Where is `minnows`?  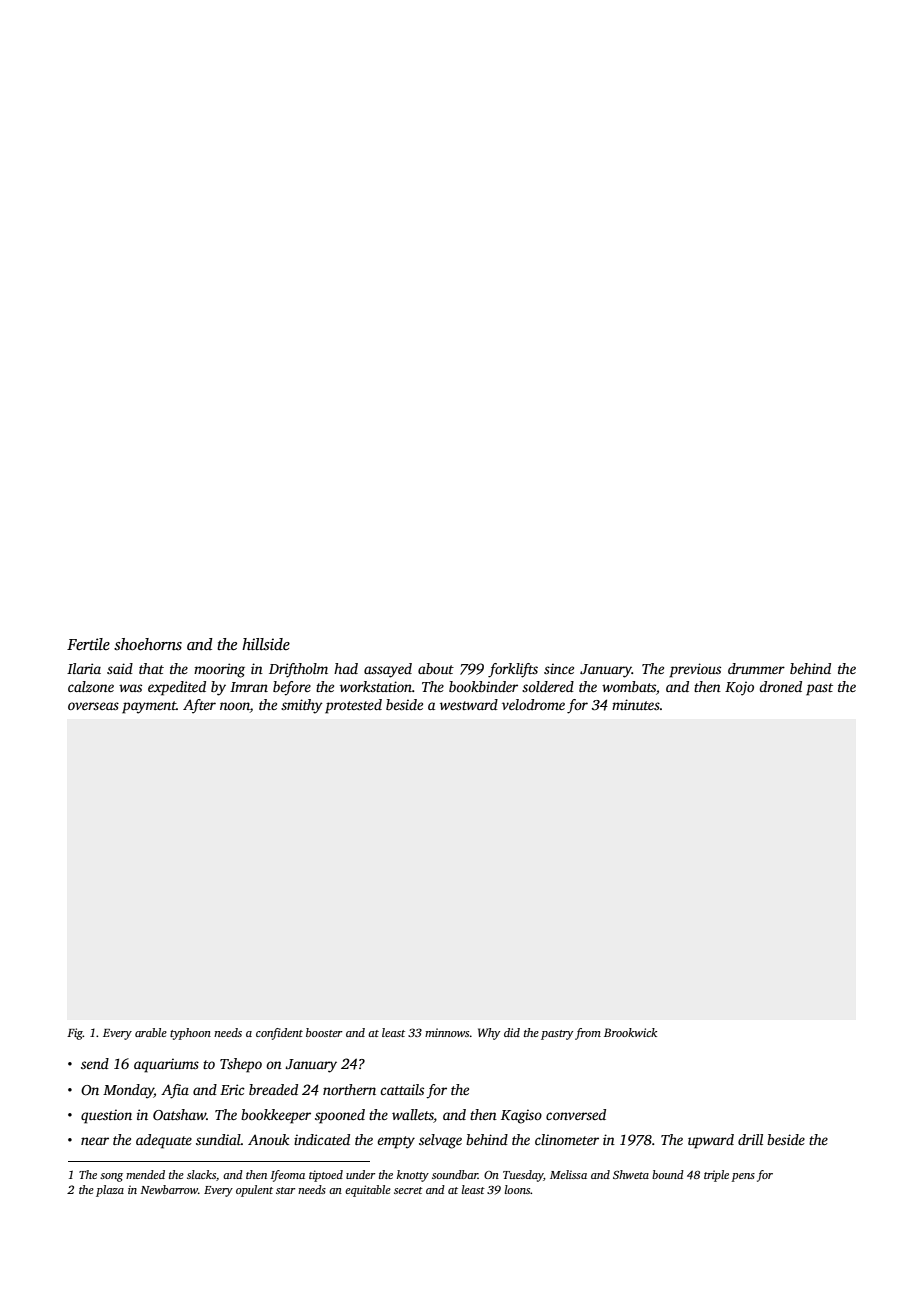
minnows is located at coordinates (447, 1032).
